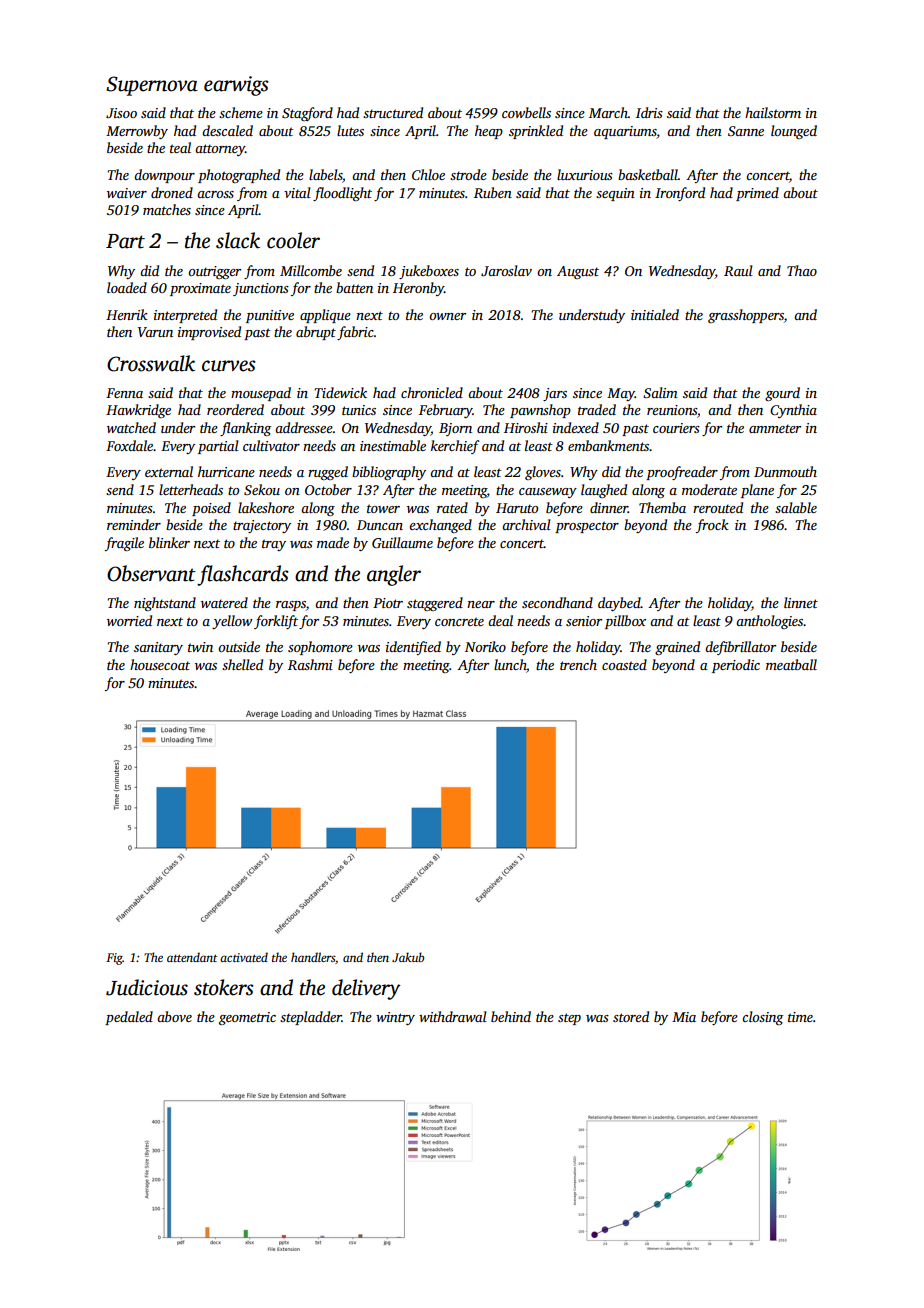  What do you see at coordinates (129, 1018) in the screenshot?
I see `pedaled` at bounding box center [129, 1018].
